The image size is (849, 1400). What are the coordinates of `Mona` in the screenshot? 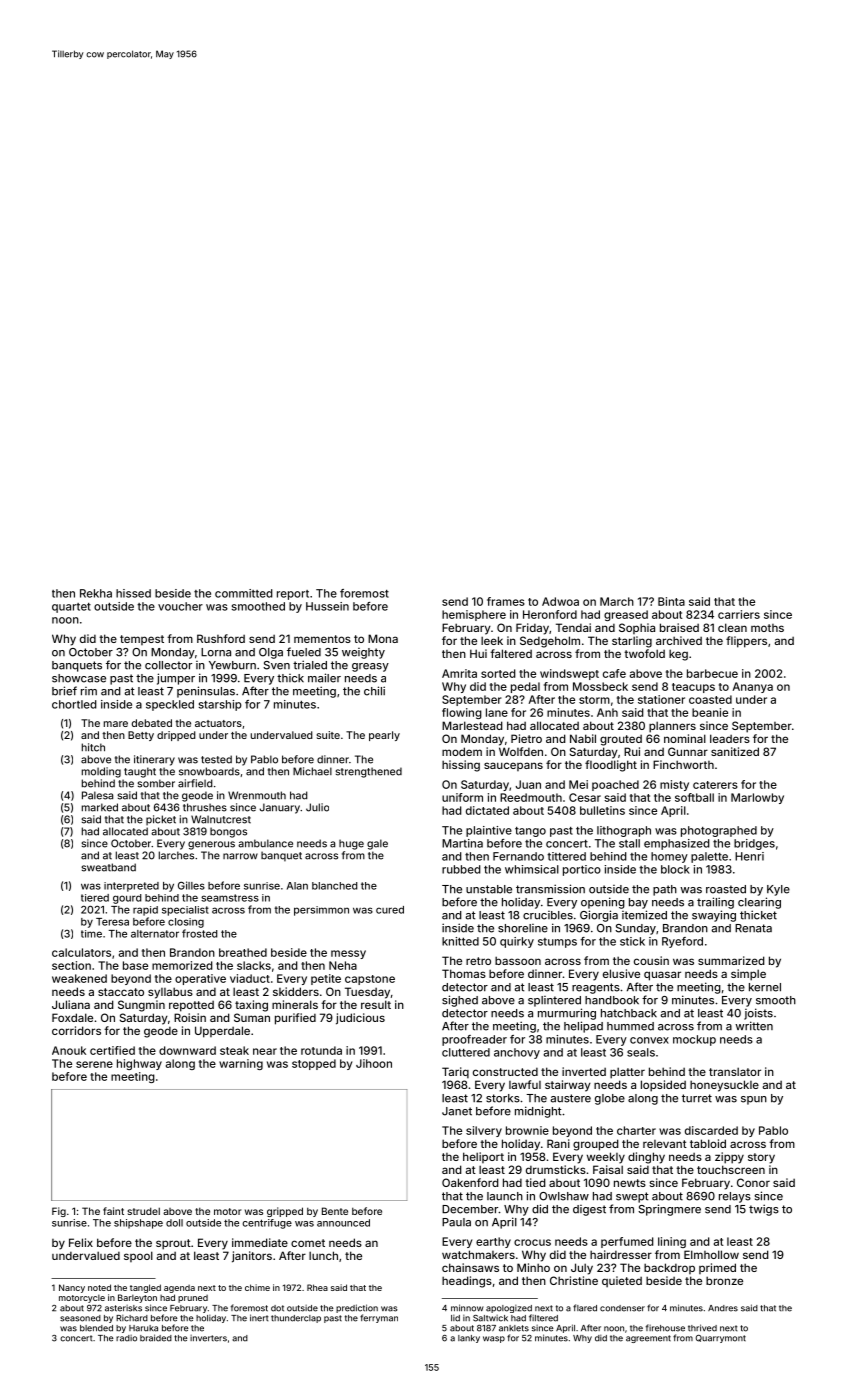 It's located at (383, 638).
